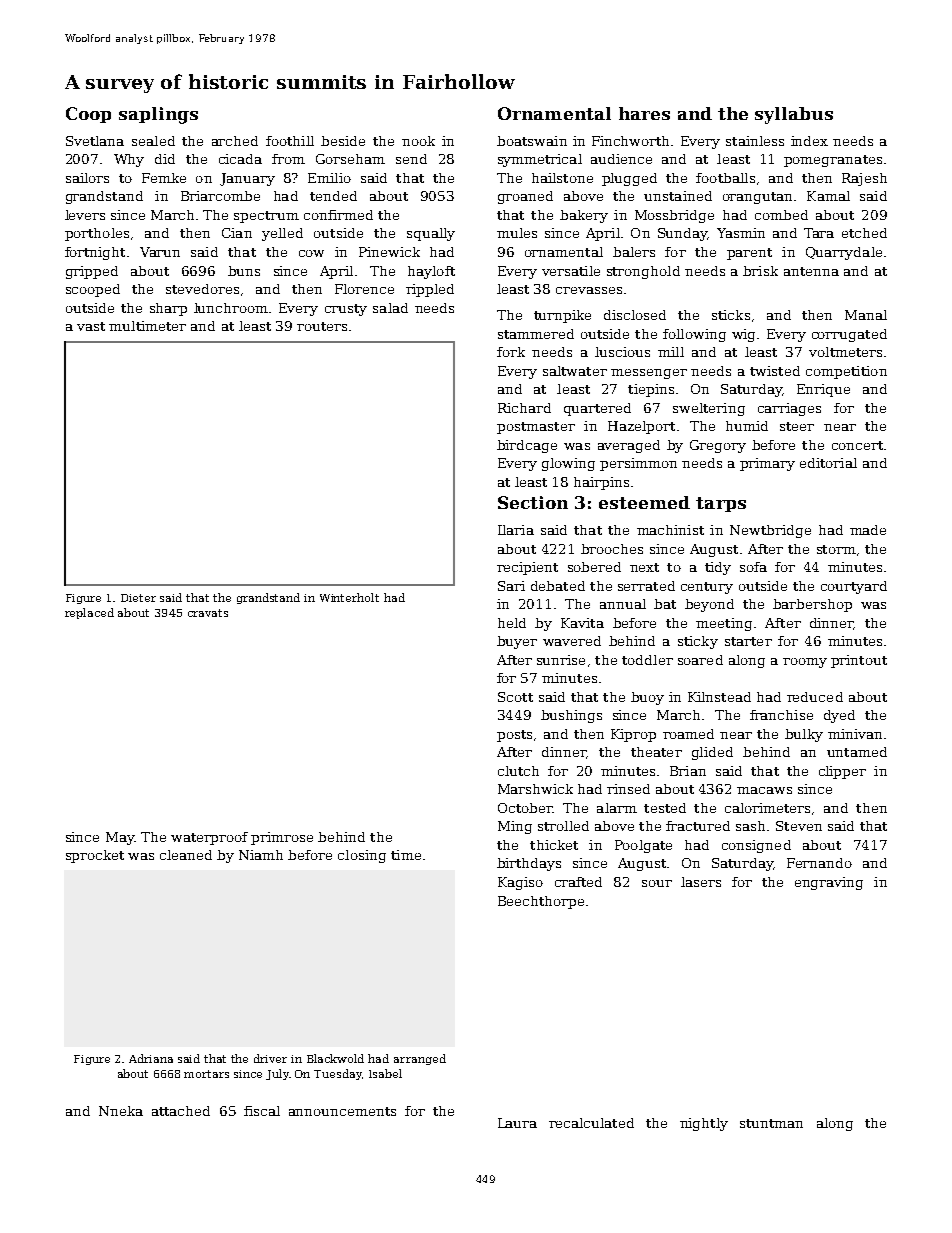  What do you see at coordinates (346, 310) in the image?
I see `crusty` at bounding box center [346, 310].
